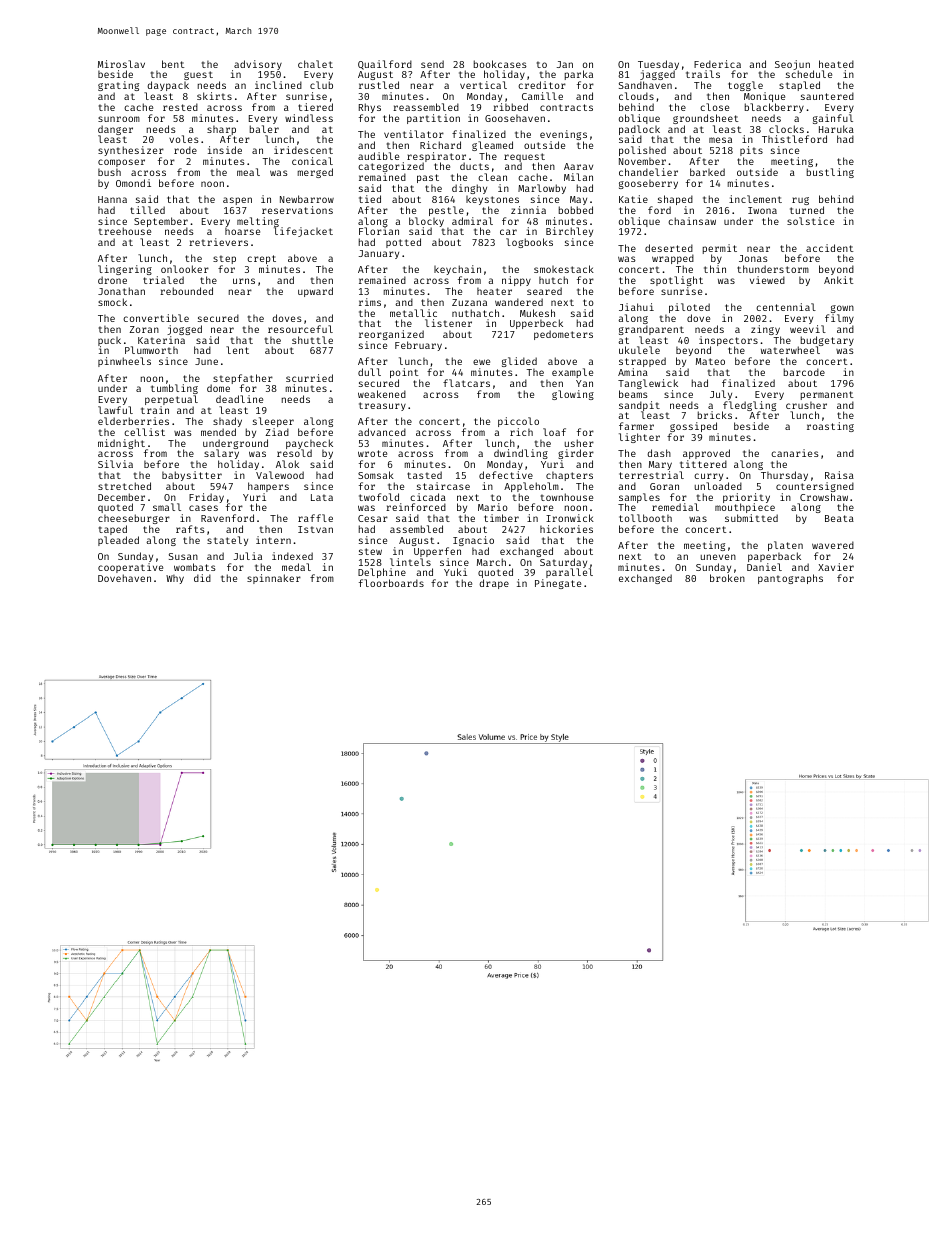  I want to click on groundsheet, so click(705, 119).
